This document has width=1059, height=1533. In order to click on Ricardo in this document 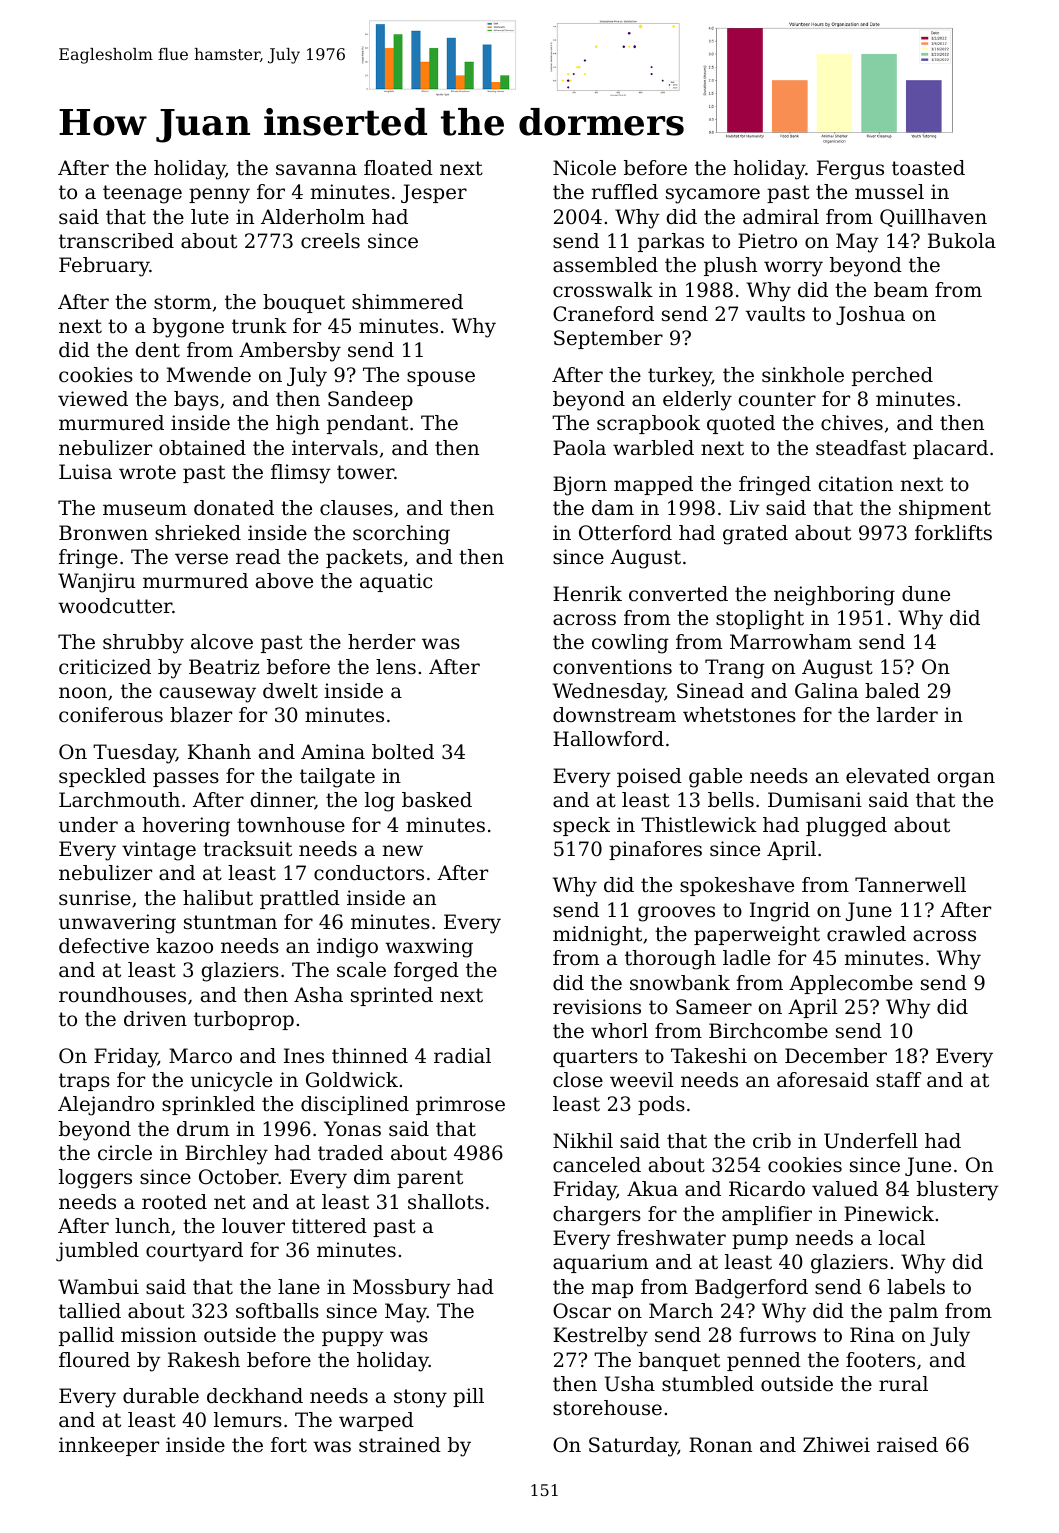, I will do `click(767, 1188)`.
